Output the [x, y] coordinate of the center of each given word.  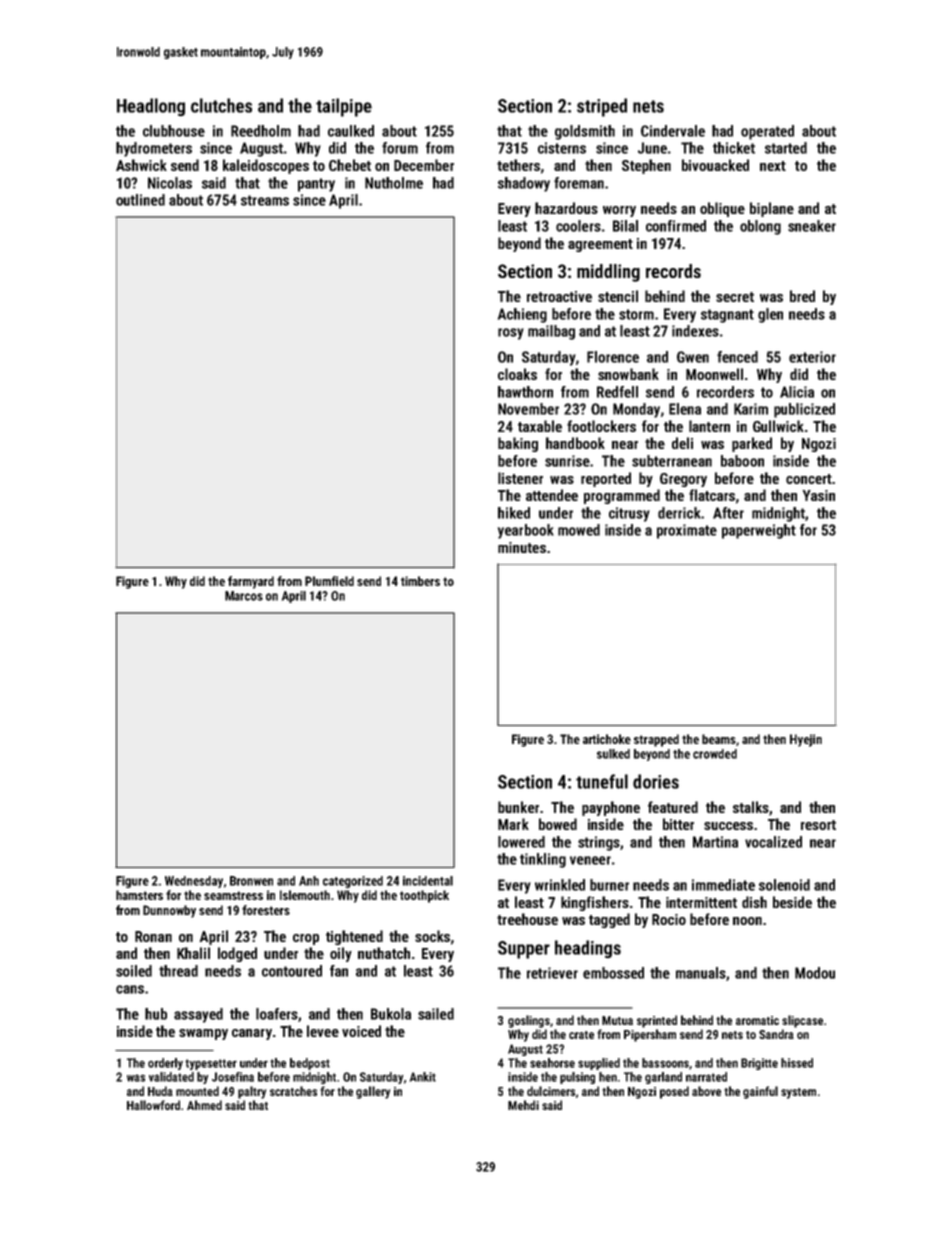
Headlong [151, 107]
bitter [678, 824]
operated [767, 132]
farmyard [251, 582]
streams [265, 200]
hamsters [139, 895]
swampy [203, 1034]
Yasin [818, 495]
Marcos [244, 596]
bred [802, 296]
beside [792, 902]
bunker [518, 807]
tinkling [543, 860]
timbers [420, 581]
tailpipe [344, 107]
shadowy [524, 184]
